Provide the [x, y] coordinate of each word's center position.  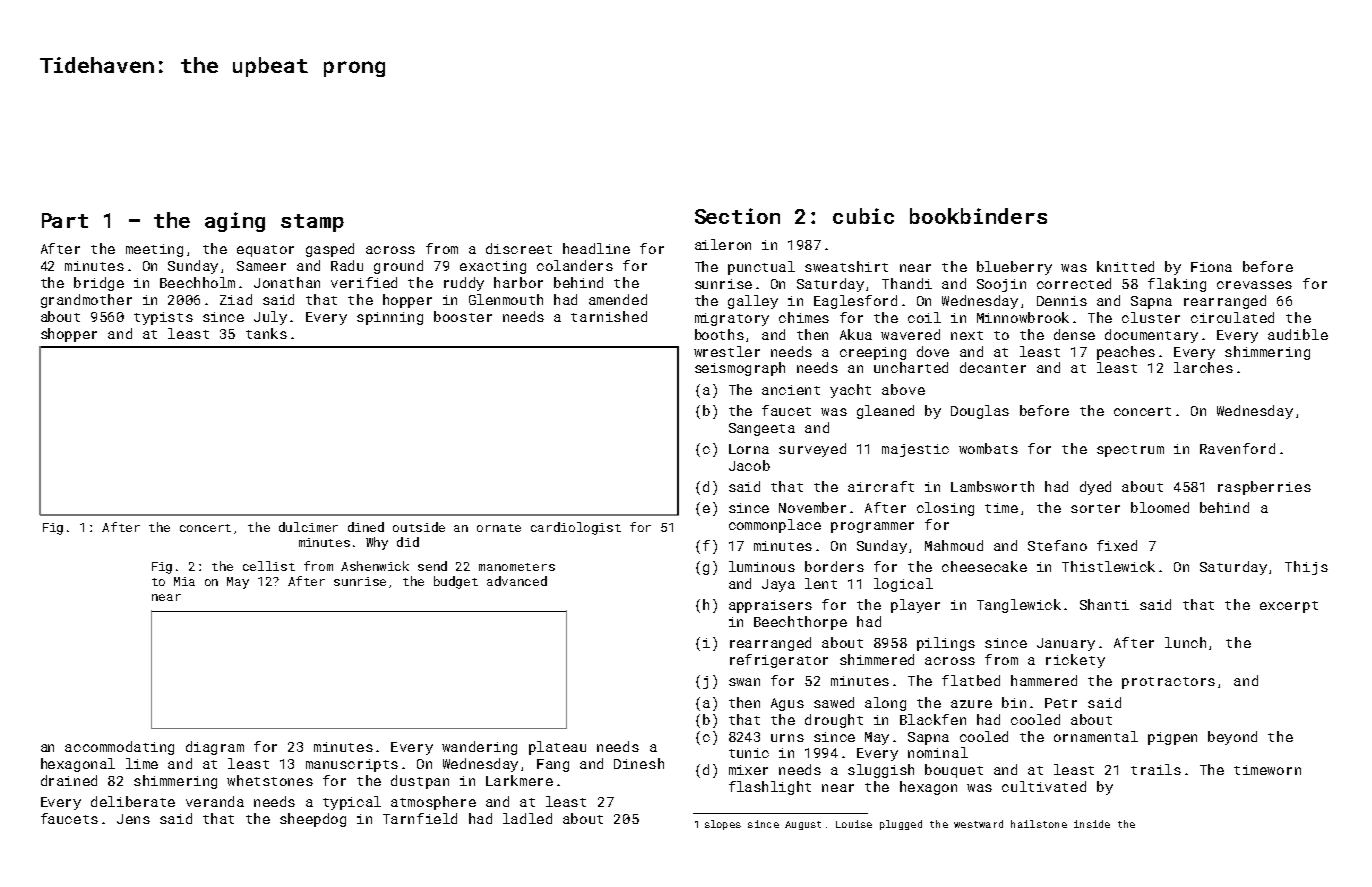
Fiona [1211, 267]
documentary [1151, 336]
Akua [856, 334]
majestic [915, 450]
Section [737, 216]
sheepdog [313, 820]
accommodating [119, 748]
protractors [1168, 683]
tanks [266, 333]
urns [787, 738]
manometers [517, 567]
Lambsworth [992, 486]
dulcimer [308, 527]
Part [65, 220]
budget [456, 582]
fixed [1117, 545]
